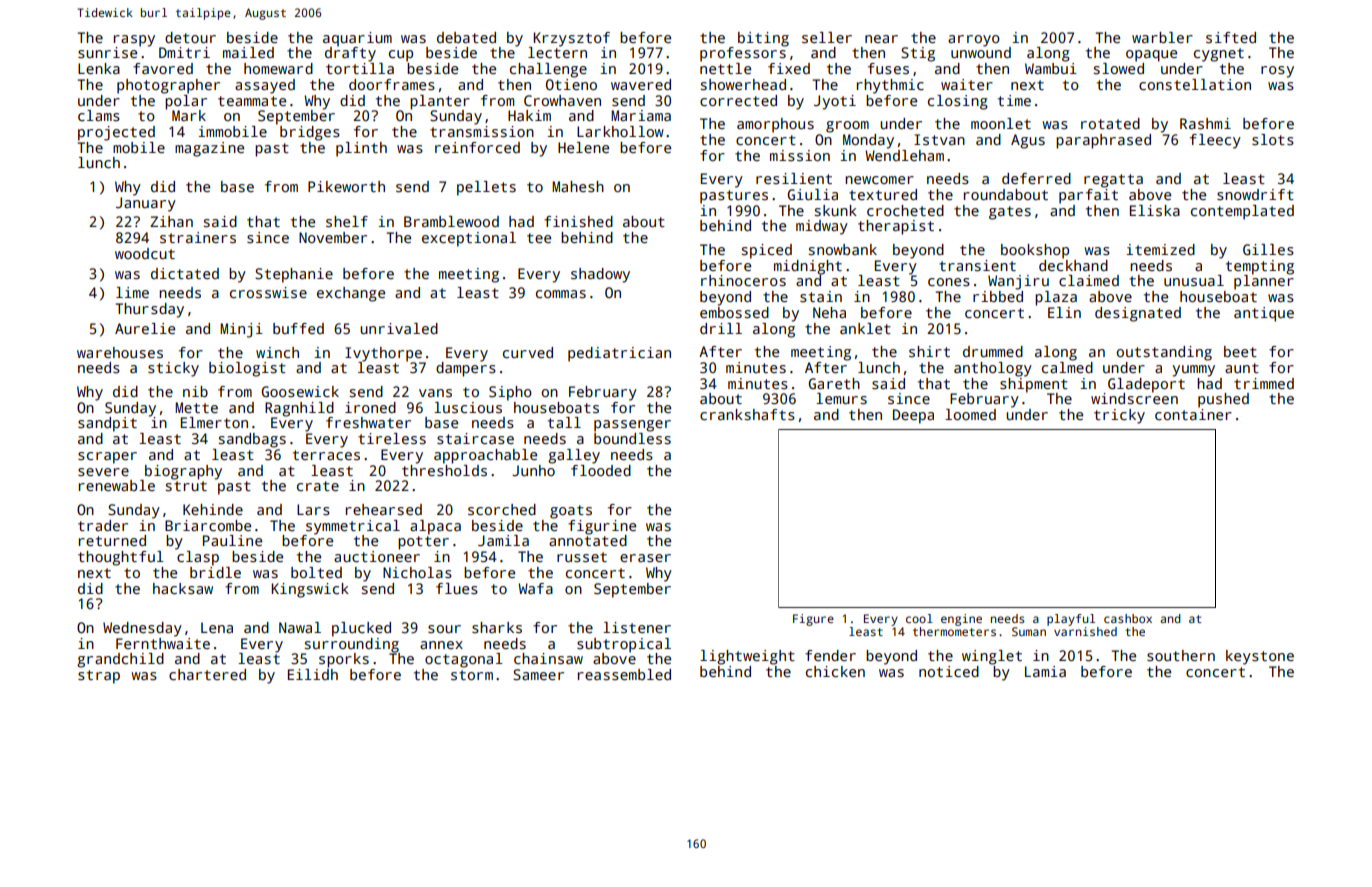 The image size is (1372, 887). Describe the element at coordinates (472, 675) in the page. I see `storm` at that location.
